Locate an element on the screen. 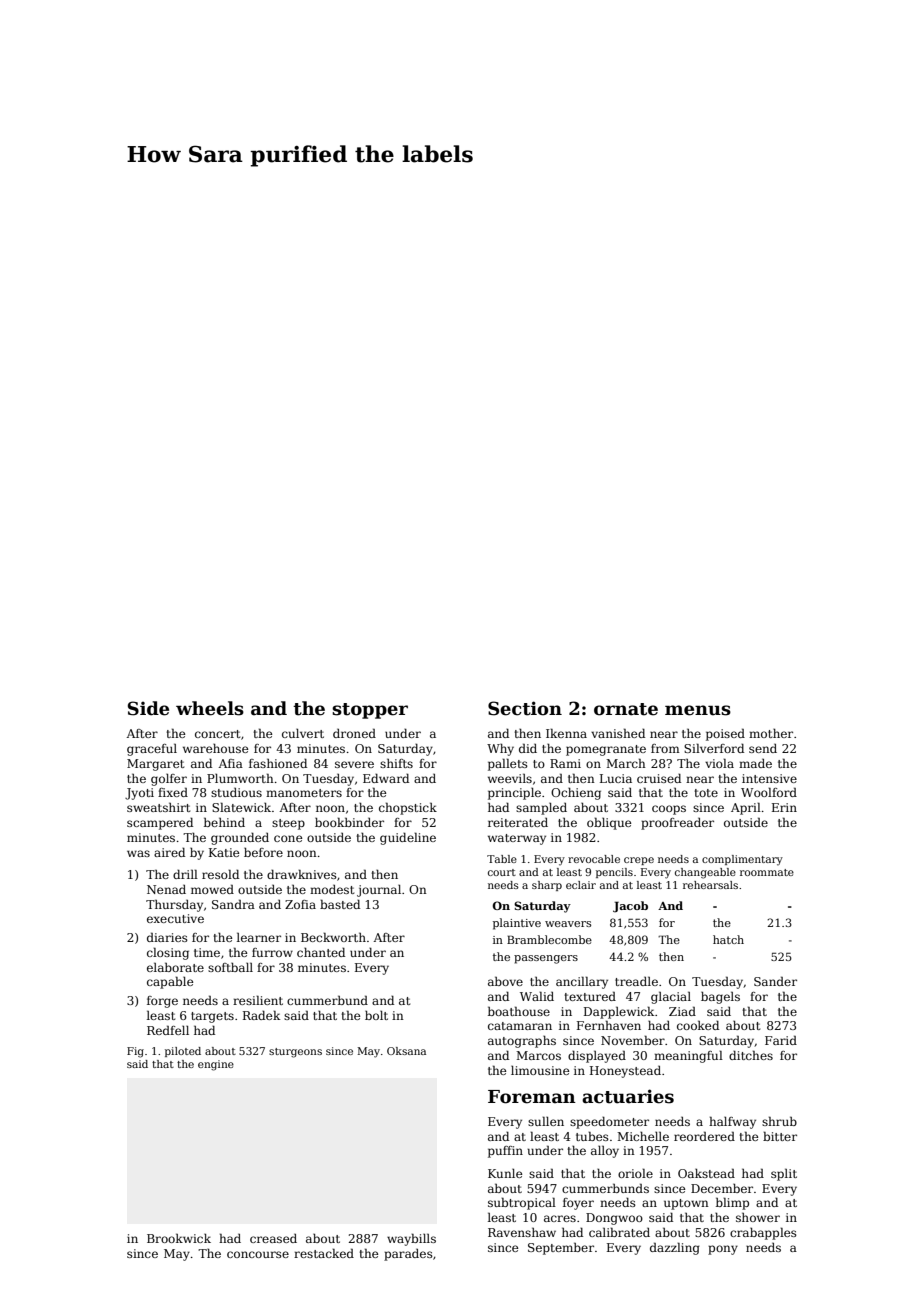  restacked is located at coordinates (324, 1253).
